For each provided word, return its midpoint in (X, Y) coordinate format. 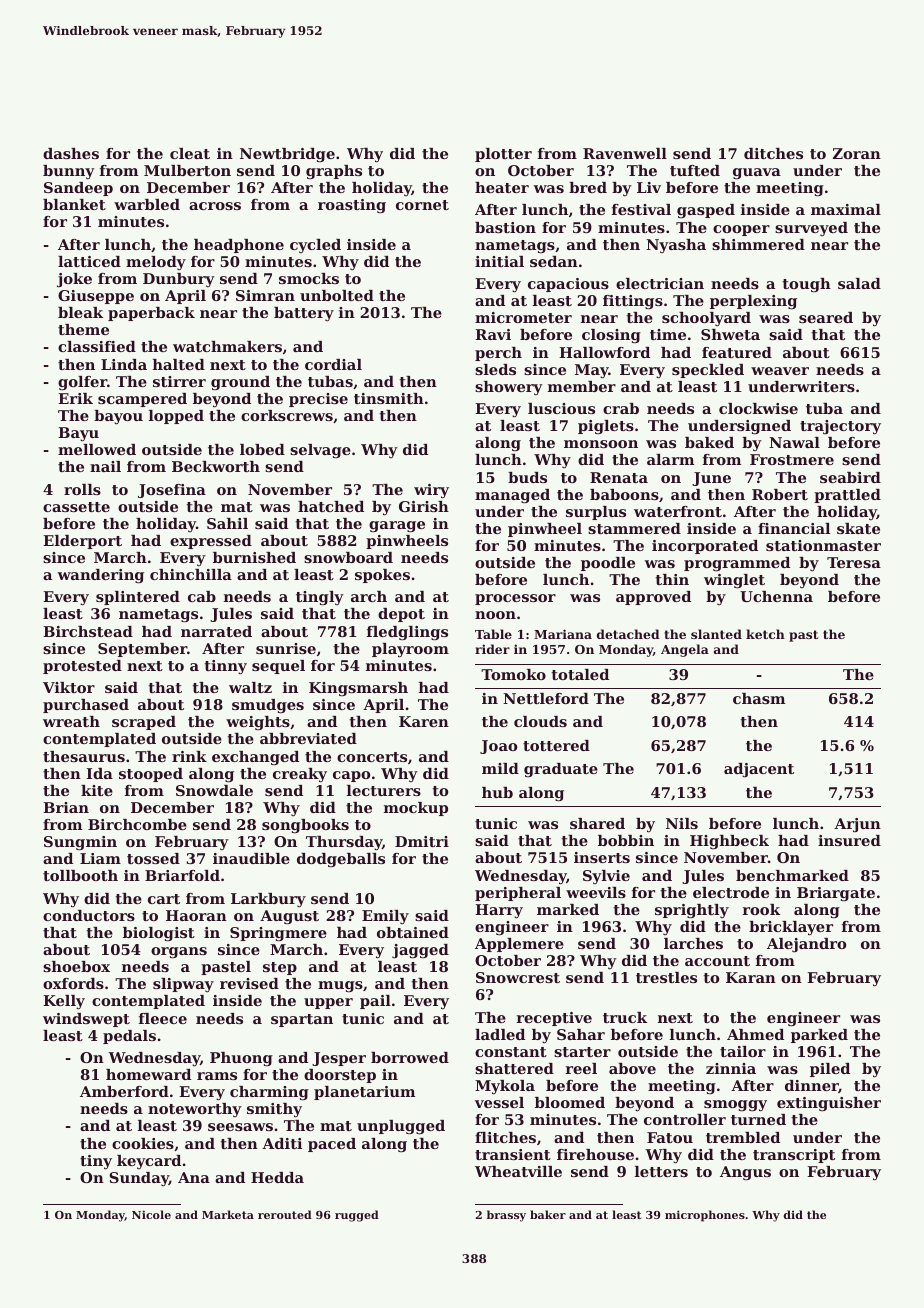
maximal (846, 209)
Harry (499, 911)
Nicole (151, 1214)
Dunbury (179, 280)
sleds (495, 369)
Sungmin (80, 843)
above (632, 1068)
